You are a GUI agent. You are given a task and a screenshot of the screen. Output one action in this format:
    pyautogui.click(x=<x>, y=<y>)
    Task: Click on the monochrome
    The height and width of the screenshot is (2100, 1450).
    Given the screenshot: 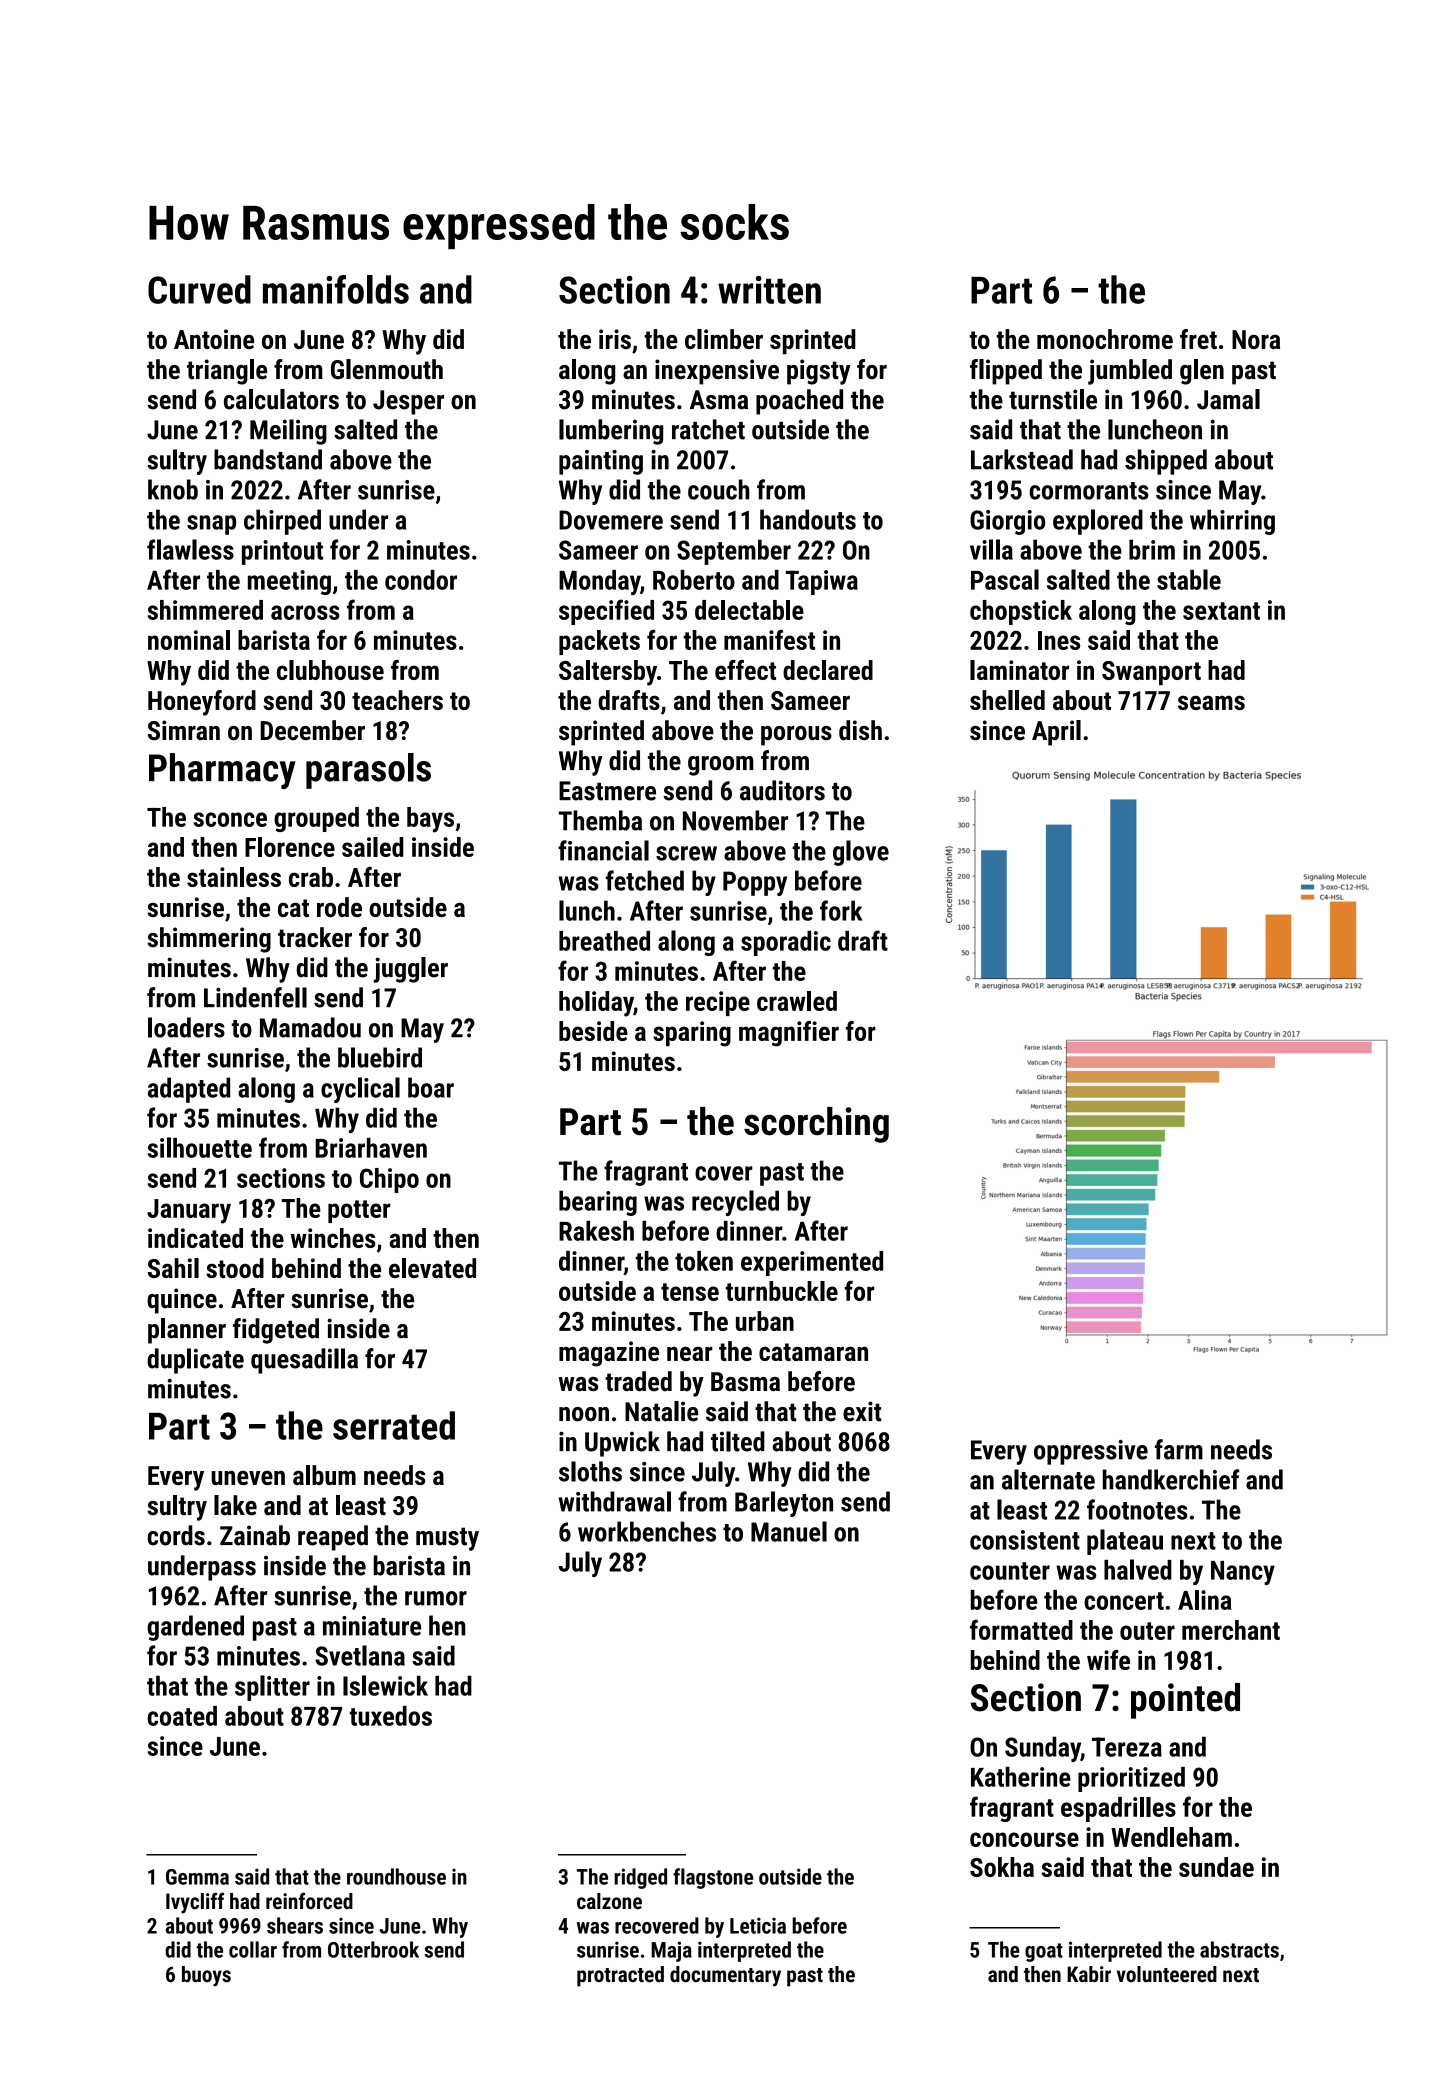 What is the action you would take?
    pyautogui.click(x=1105, y=339)
